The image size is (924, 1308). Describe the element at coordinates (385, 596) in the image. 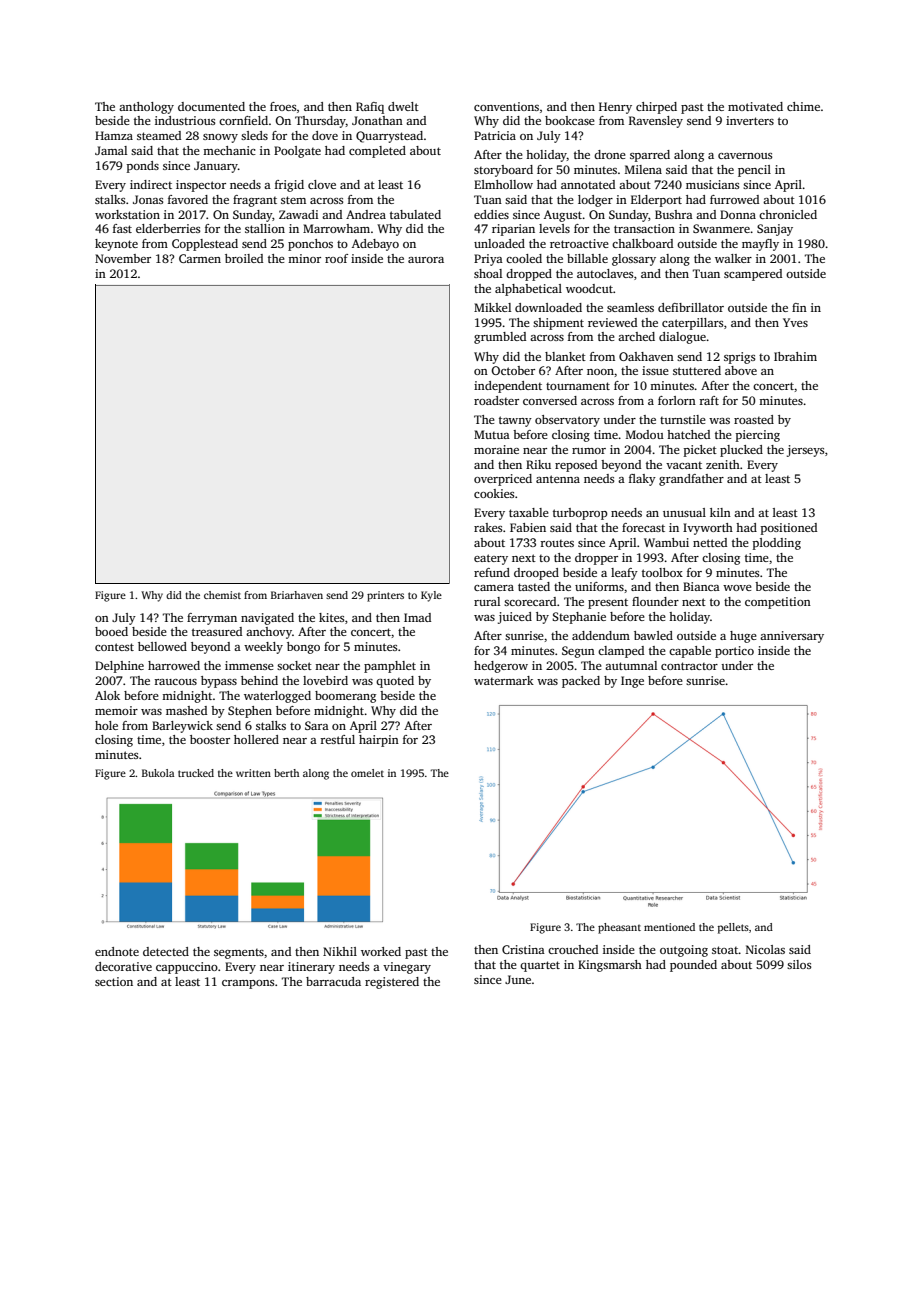

I see `printers` at that location.
